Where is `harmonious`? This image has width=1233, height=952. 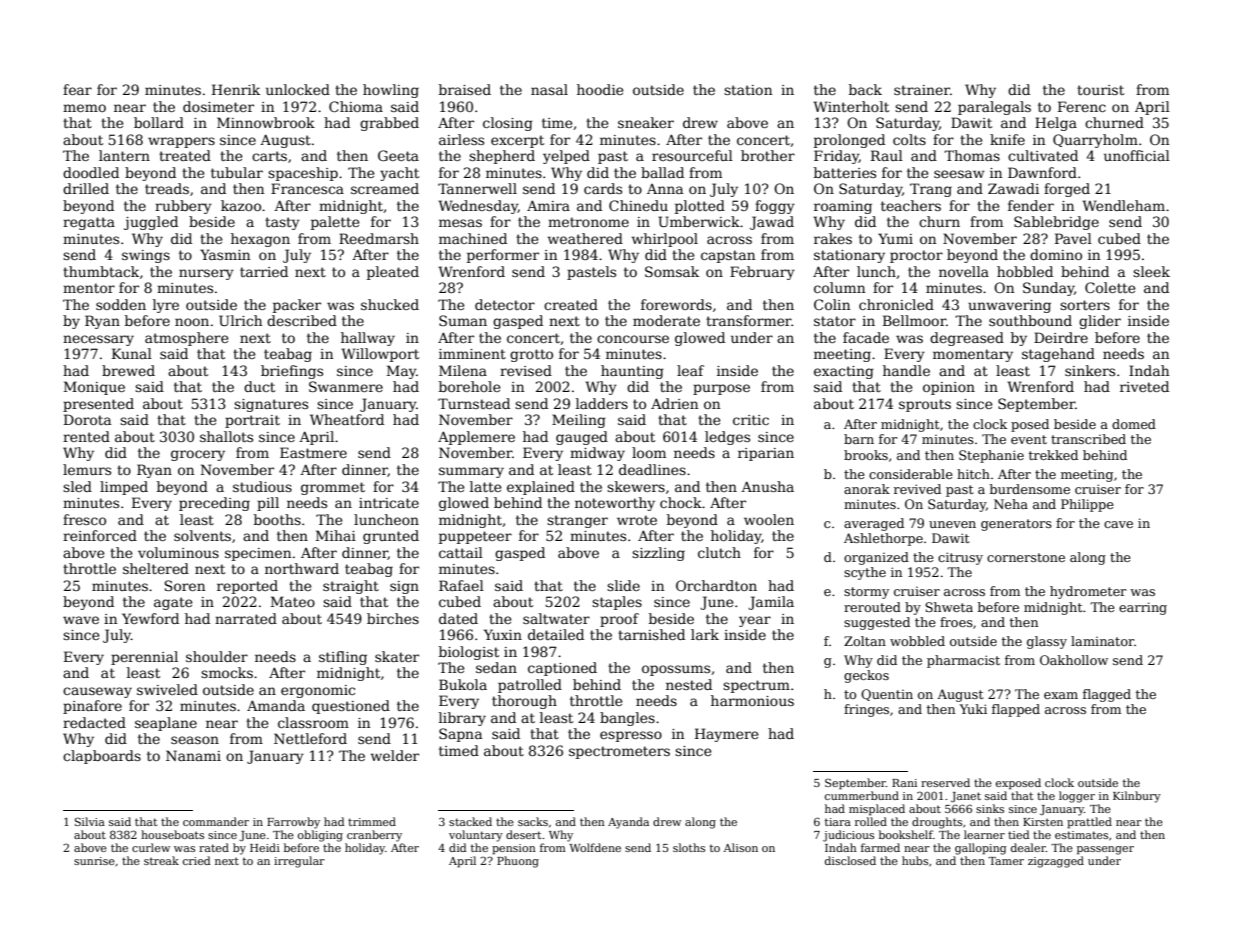
harmonious is located at coordinates (752, 700).
